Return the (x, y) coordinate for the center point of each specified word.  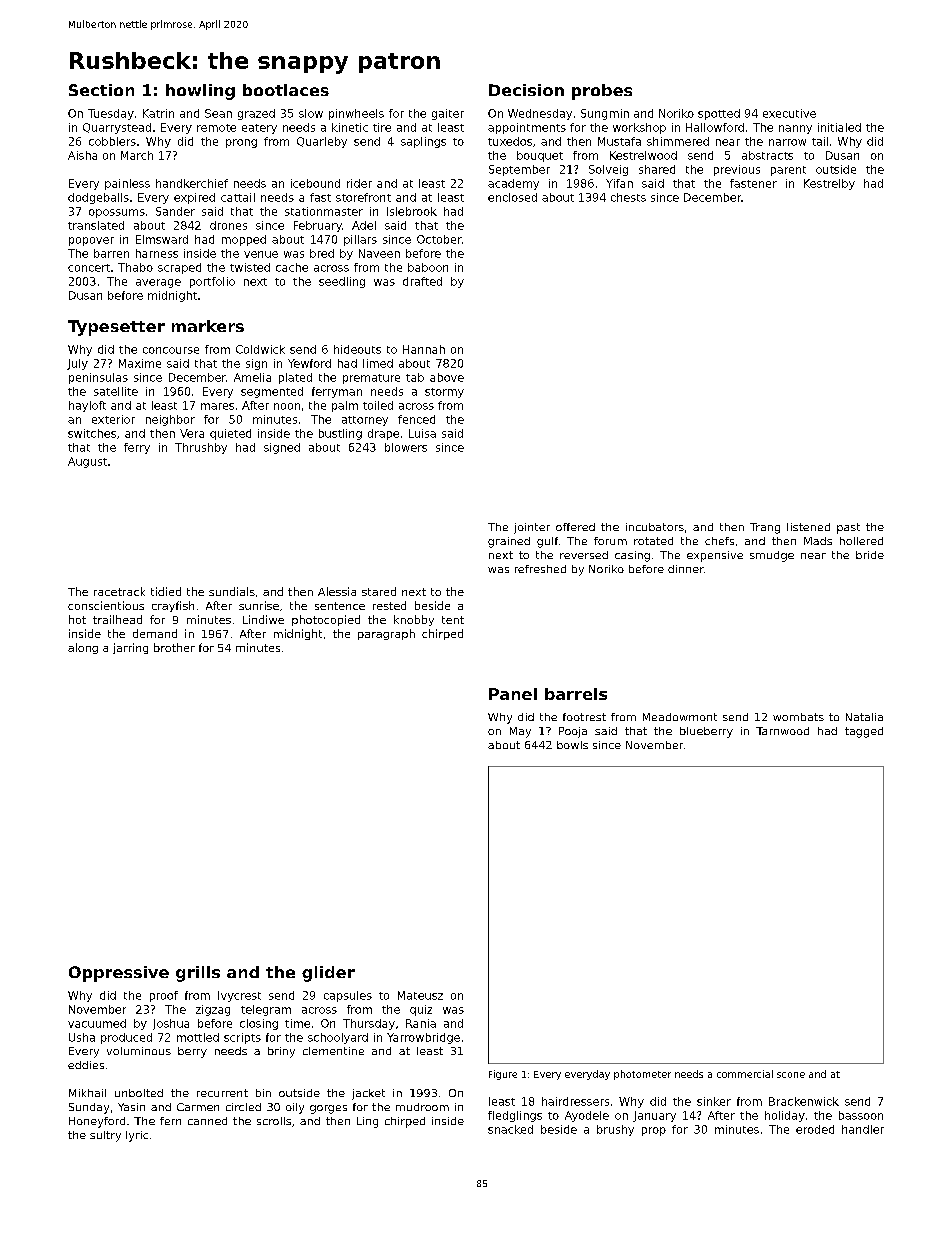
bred (322, 253)
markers (208, 326)
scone (791, 1075)
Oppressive (119, 974)
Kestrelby (829, 184)
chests (628, 197)
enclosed (512, 197)
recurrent (222, 1093)
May (520, 732)
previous (737, 170)
